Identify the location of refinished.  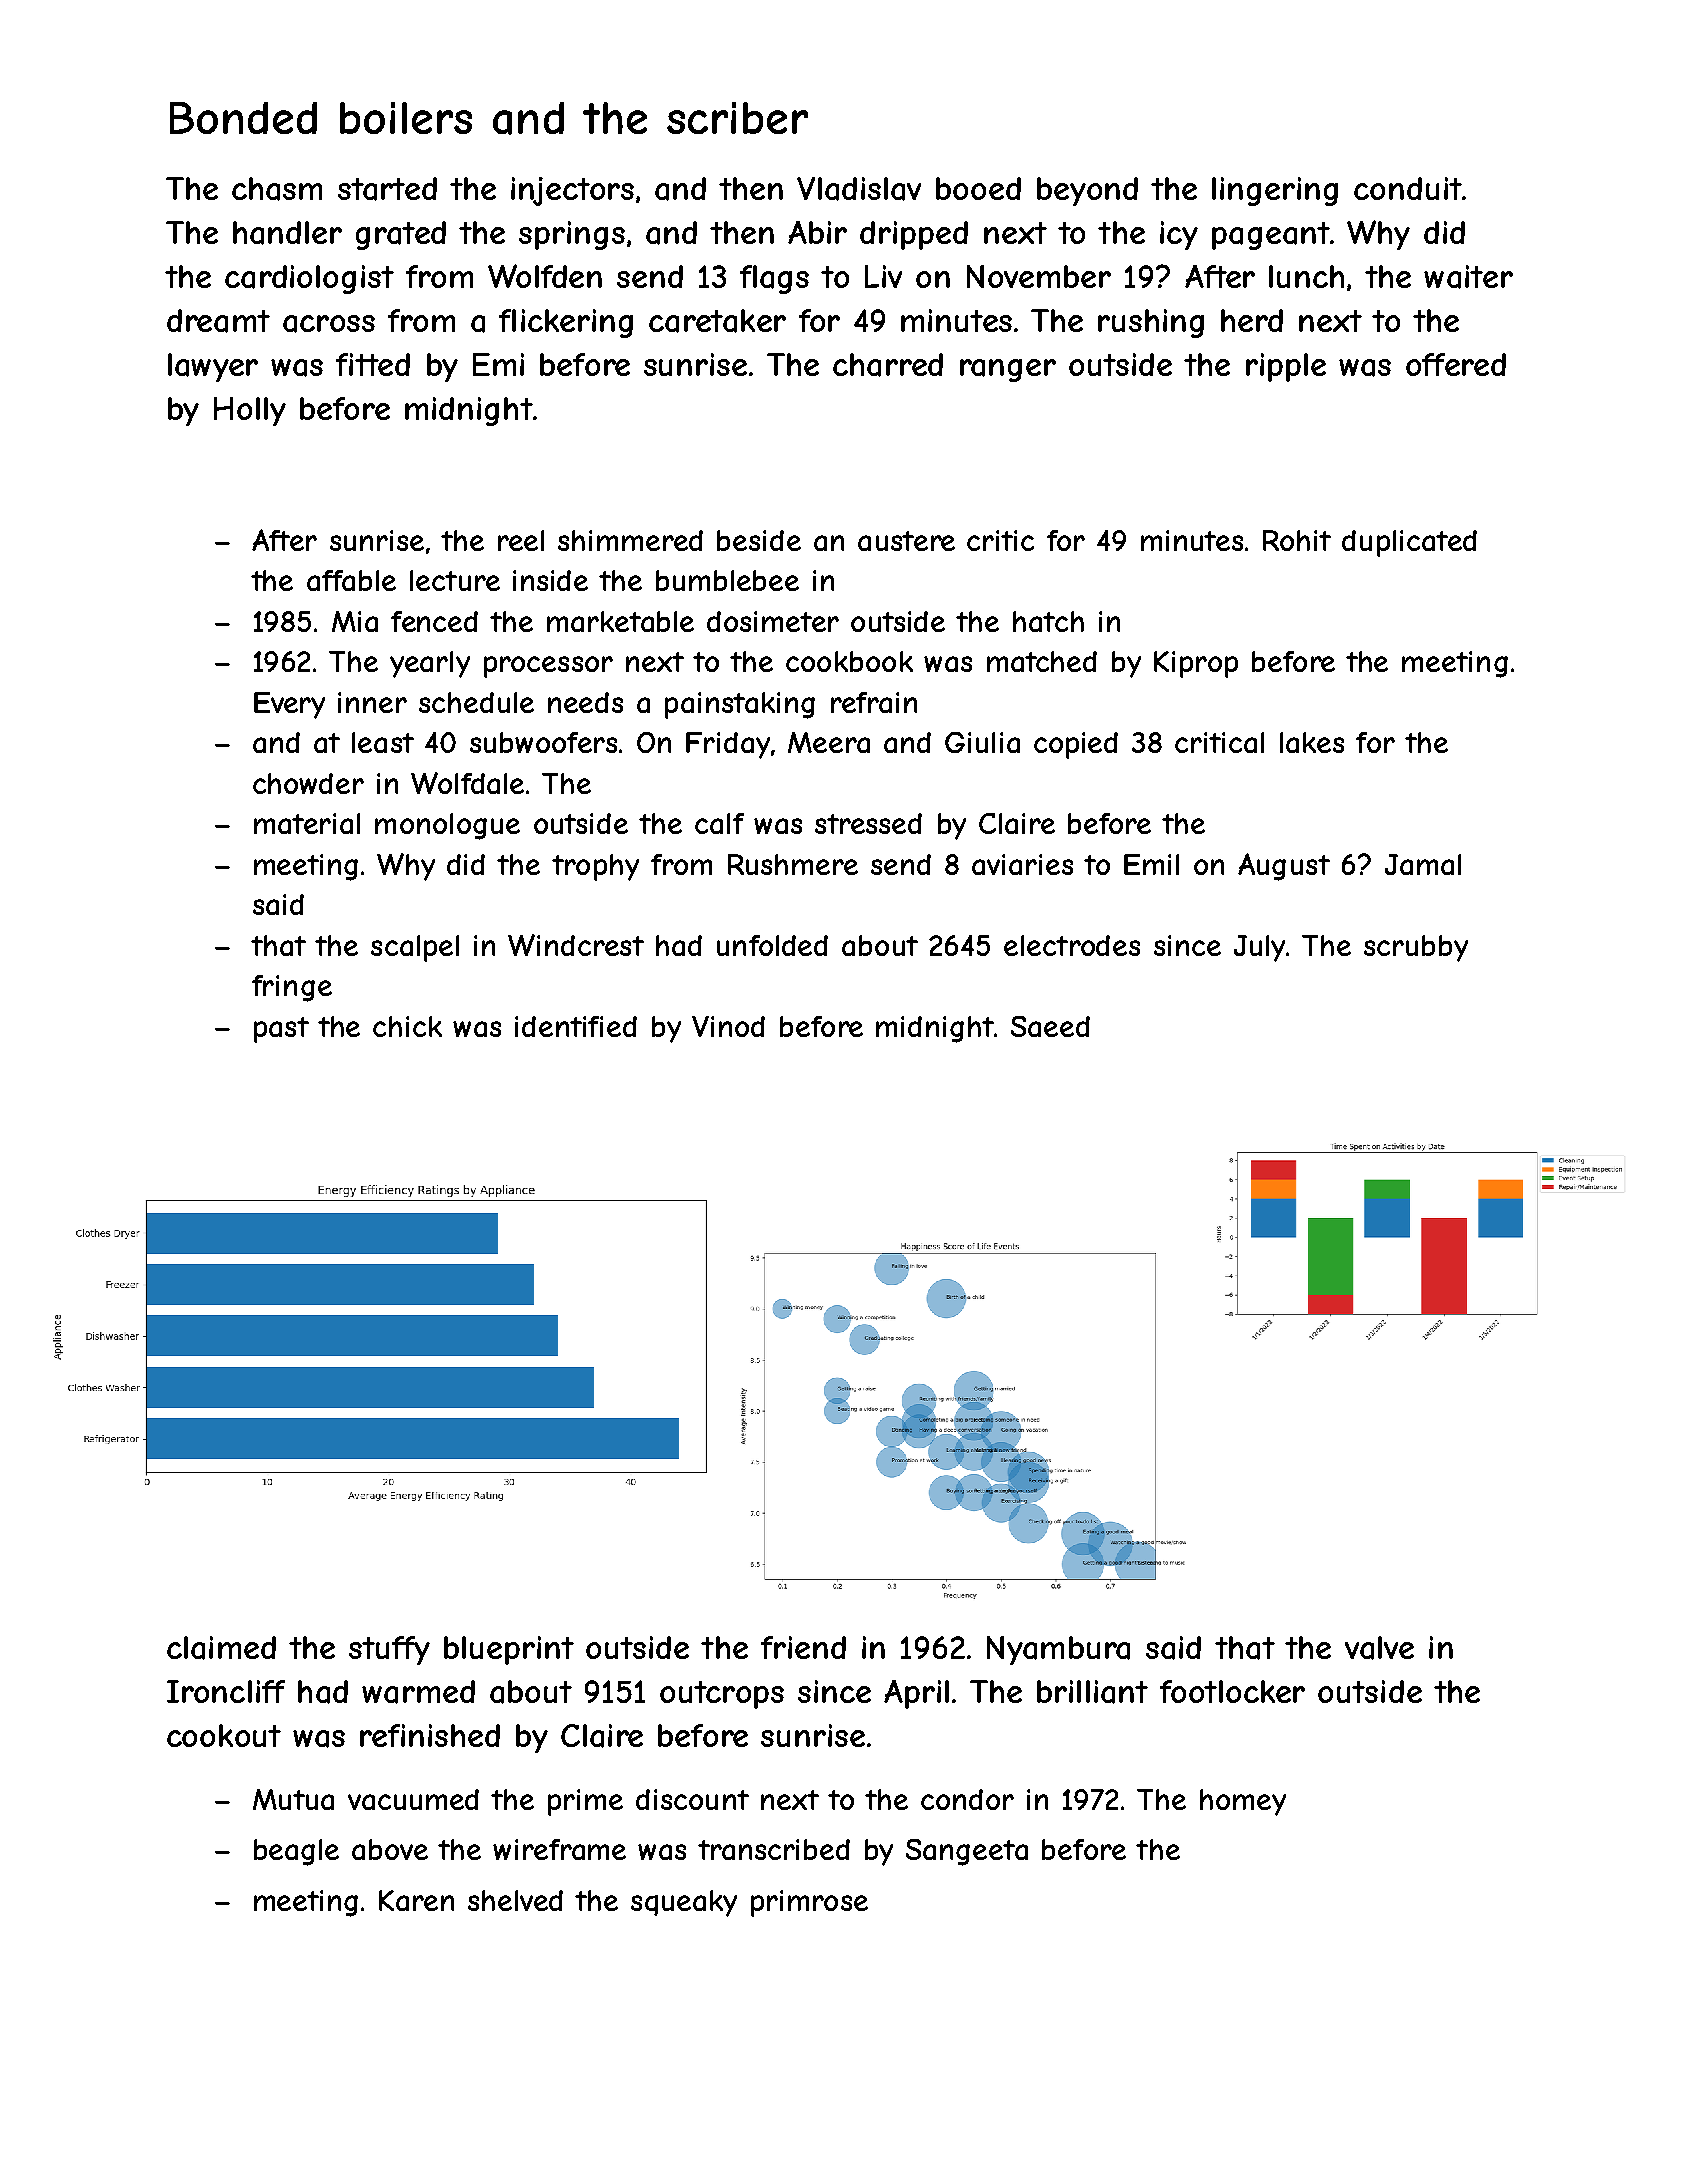
(430, 1735).
